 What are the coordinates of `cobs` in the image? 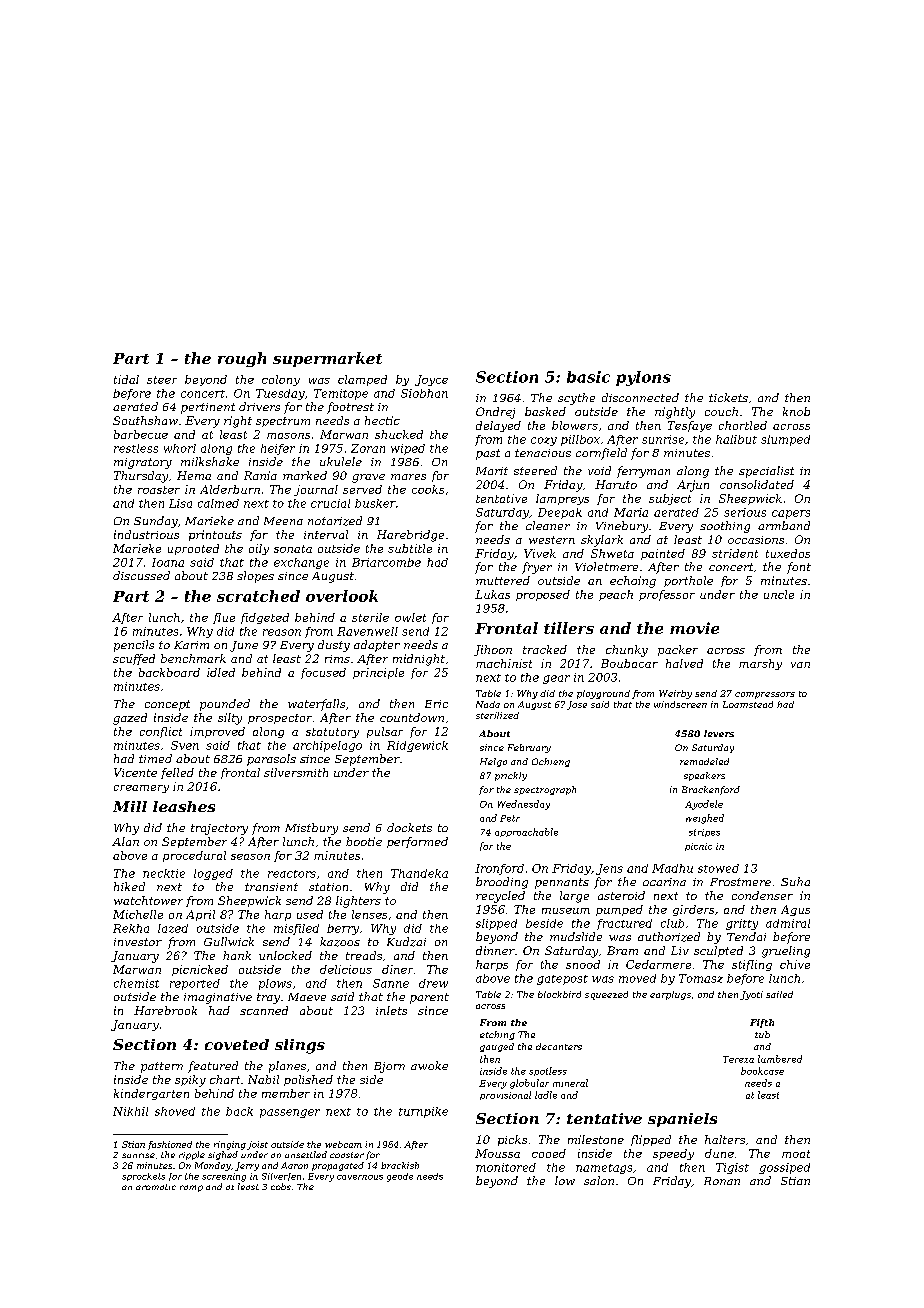 It's located at (281, 1186).
